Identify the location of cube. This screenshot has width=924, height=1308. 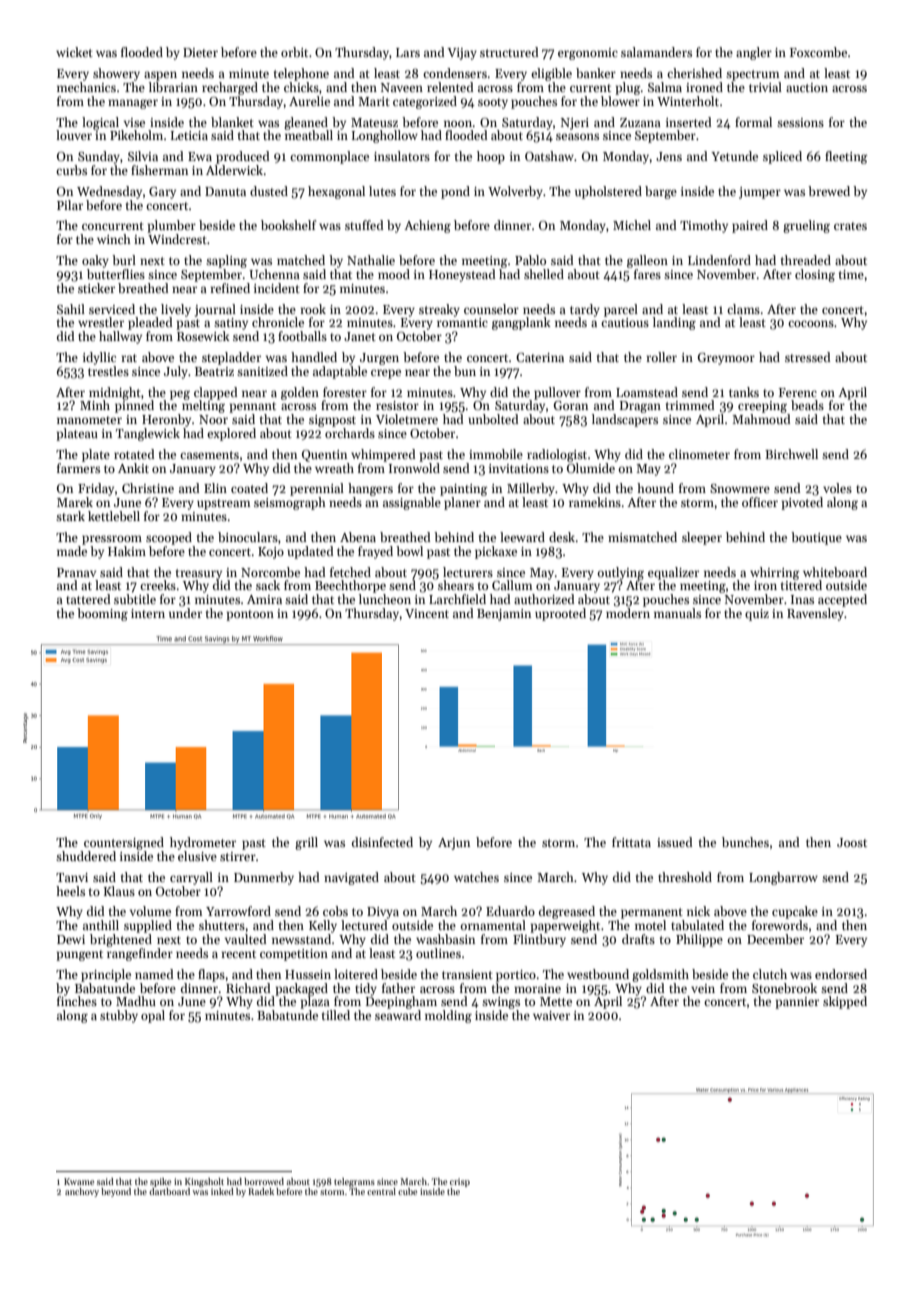
(407, 1191).
